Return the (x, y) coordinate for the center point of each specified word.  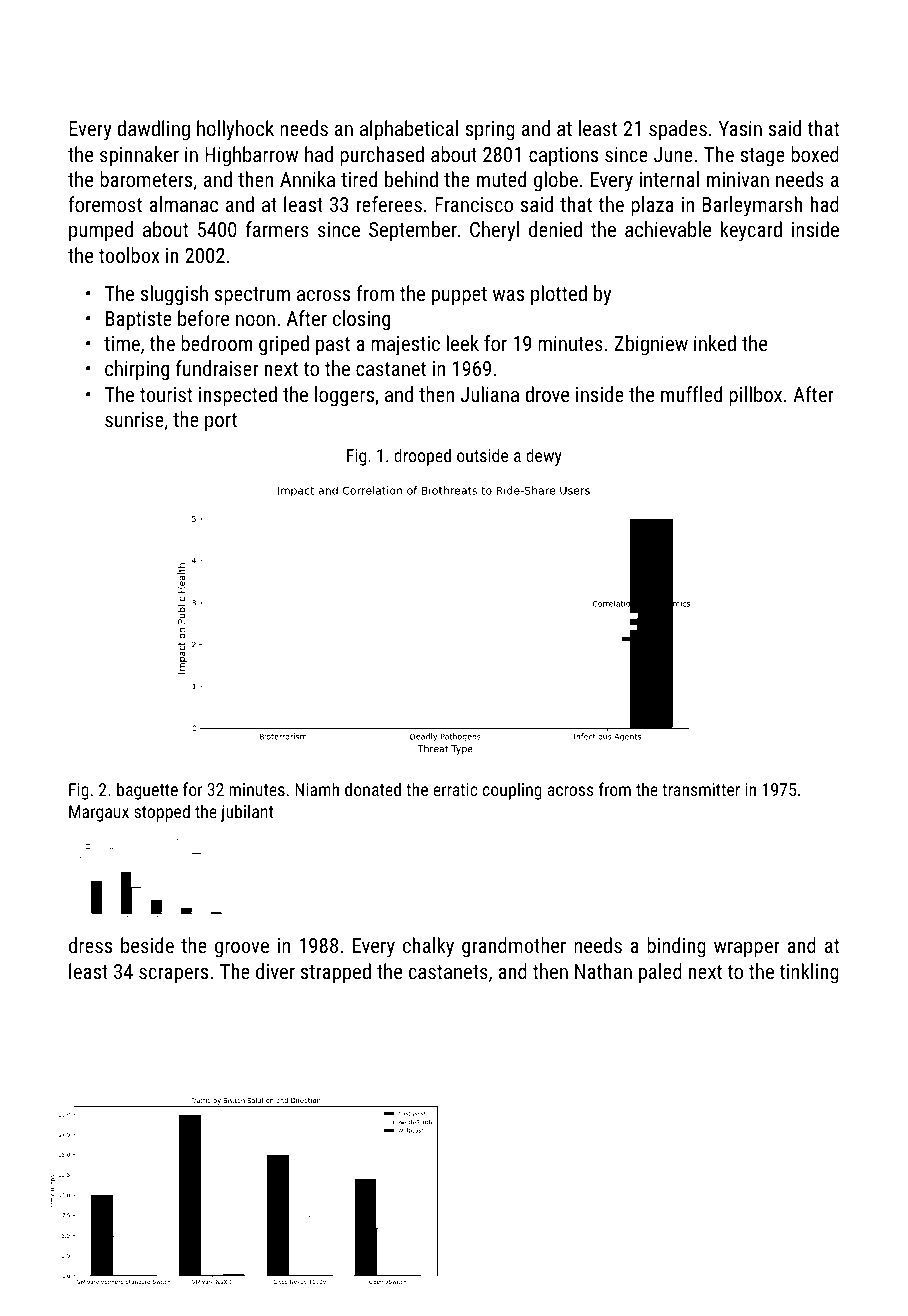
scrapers (173, 976)
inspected (238, 396)
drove (547, 394)
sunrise (134, 419)
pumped (101, 231)
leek (462, 343)
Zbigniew (651, 345)
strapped (336, 973)
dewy (544, 457)
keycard (751, 231)
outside (482, 455)
